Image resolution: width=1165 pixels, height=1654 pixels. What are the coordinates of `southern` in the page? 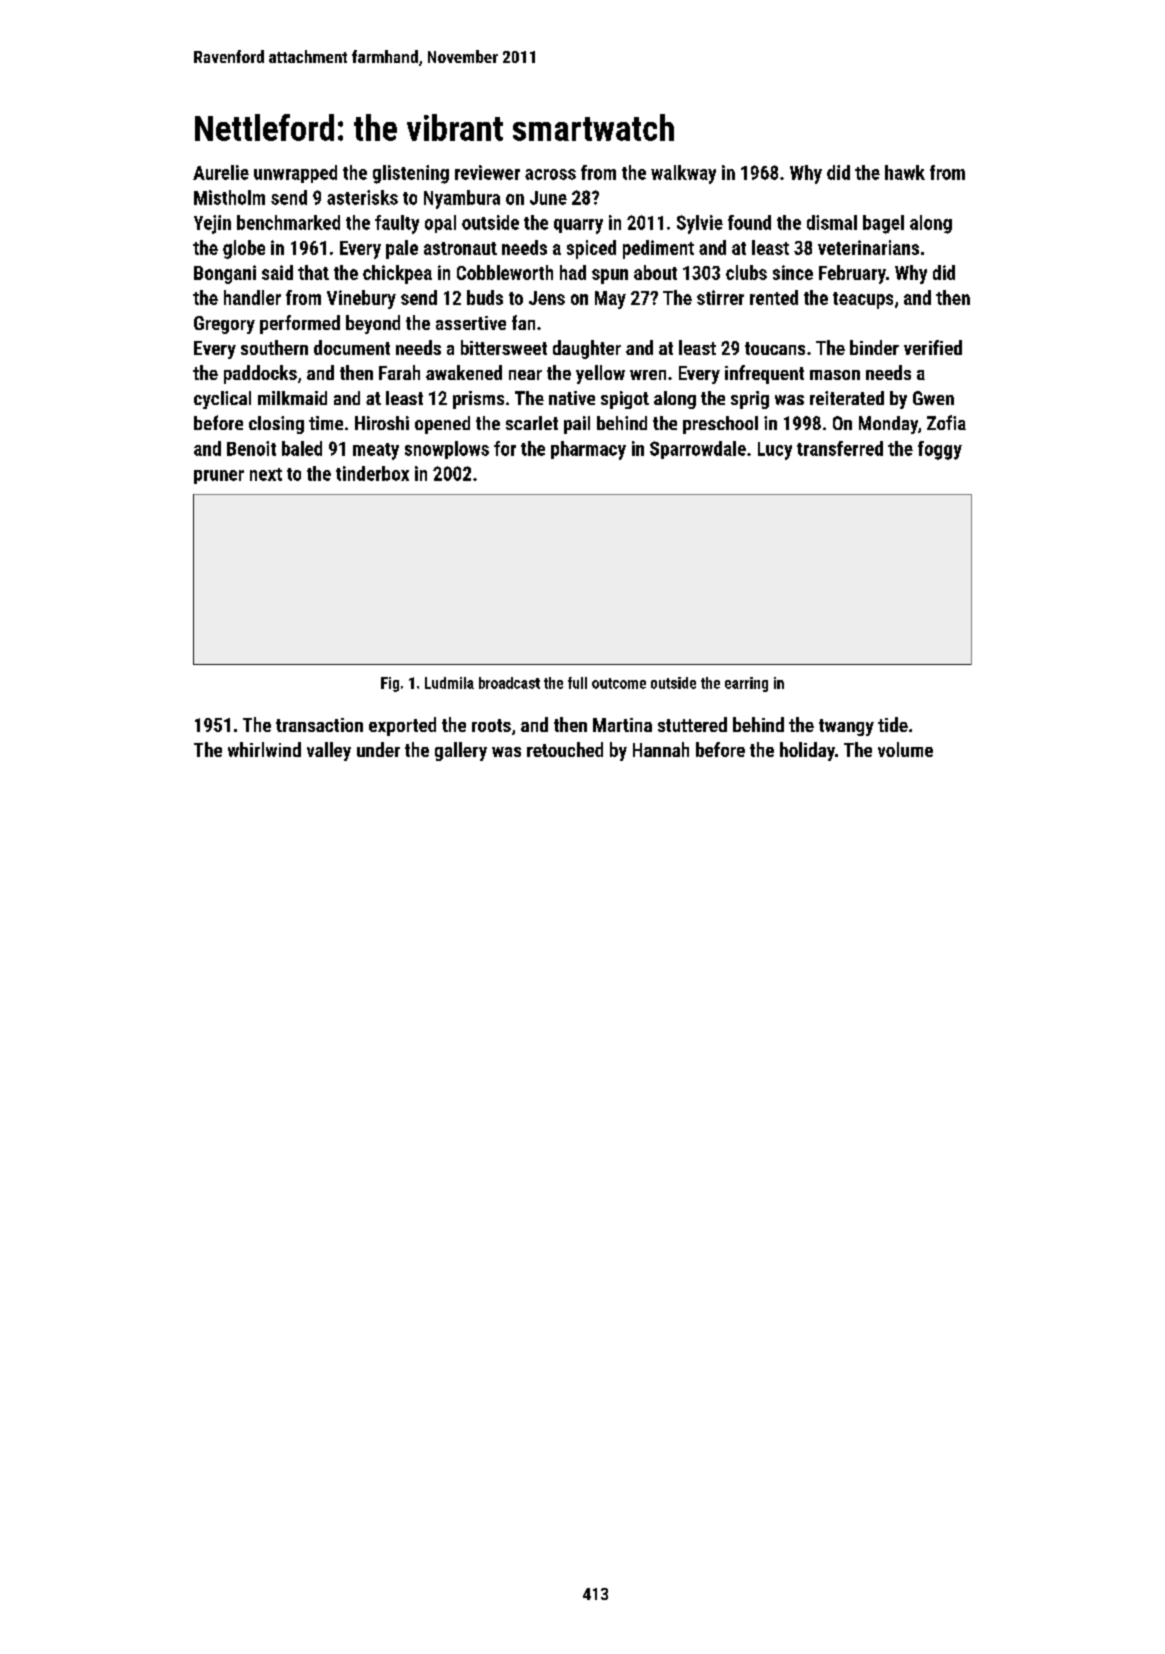 It's located at (274, 347).
